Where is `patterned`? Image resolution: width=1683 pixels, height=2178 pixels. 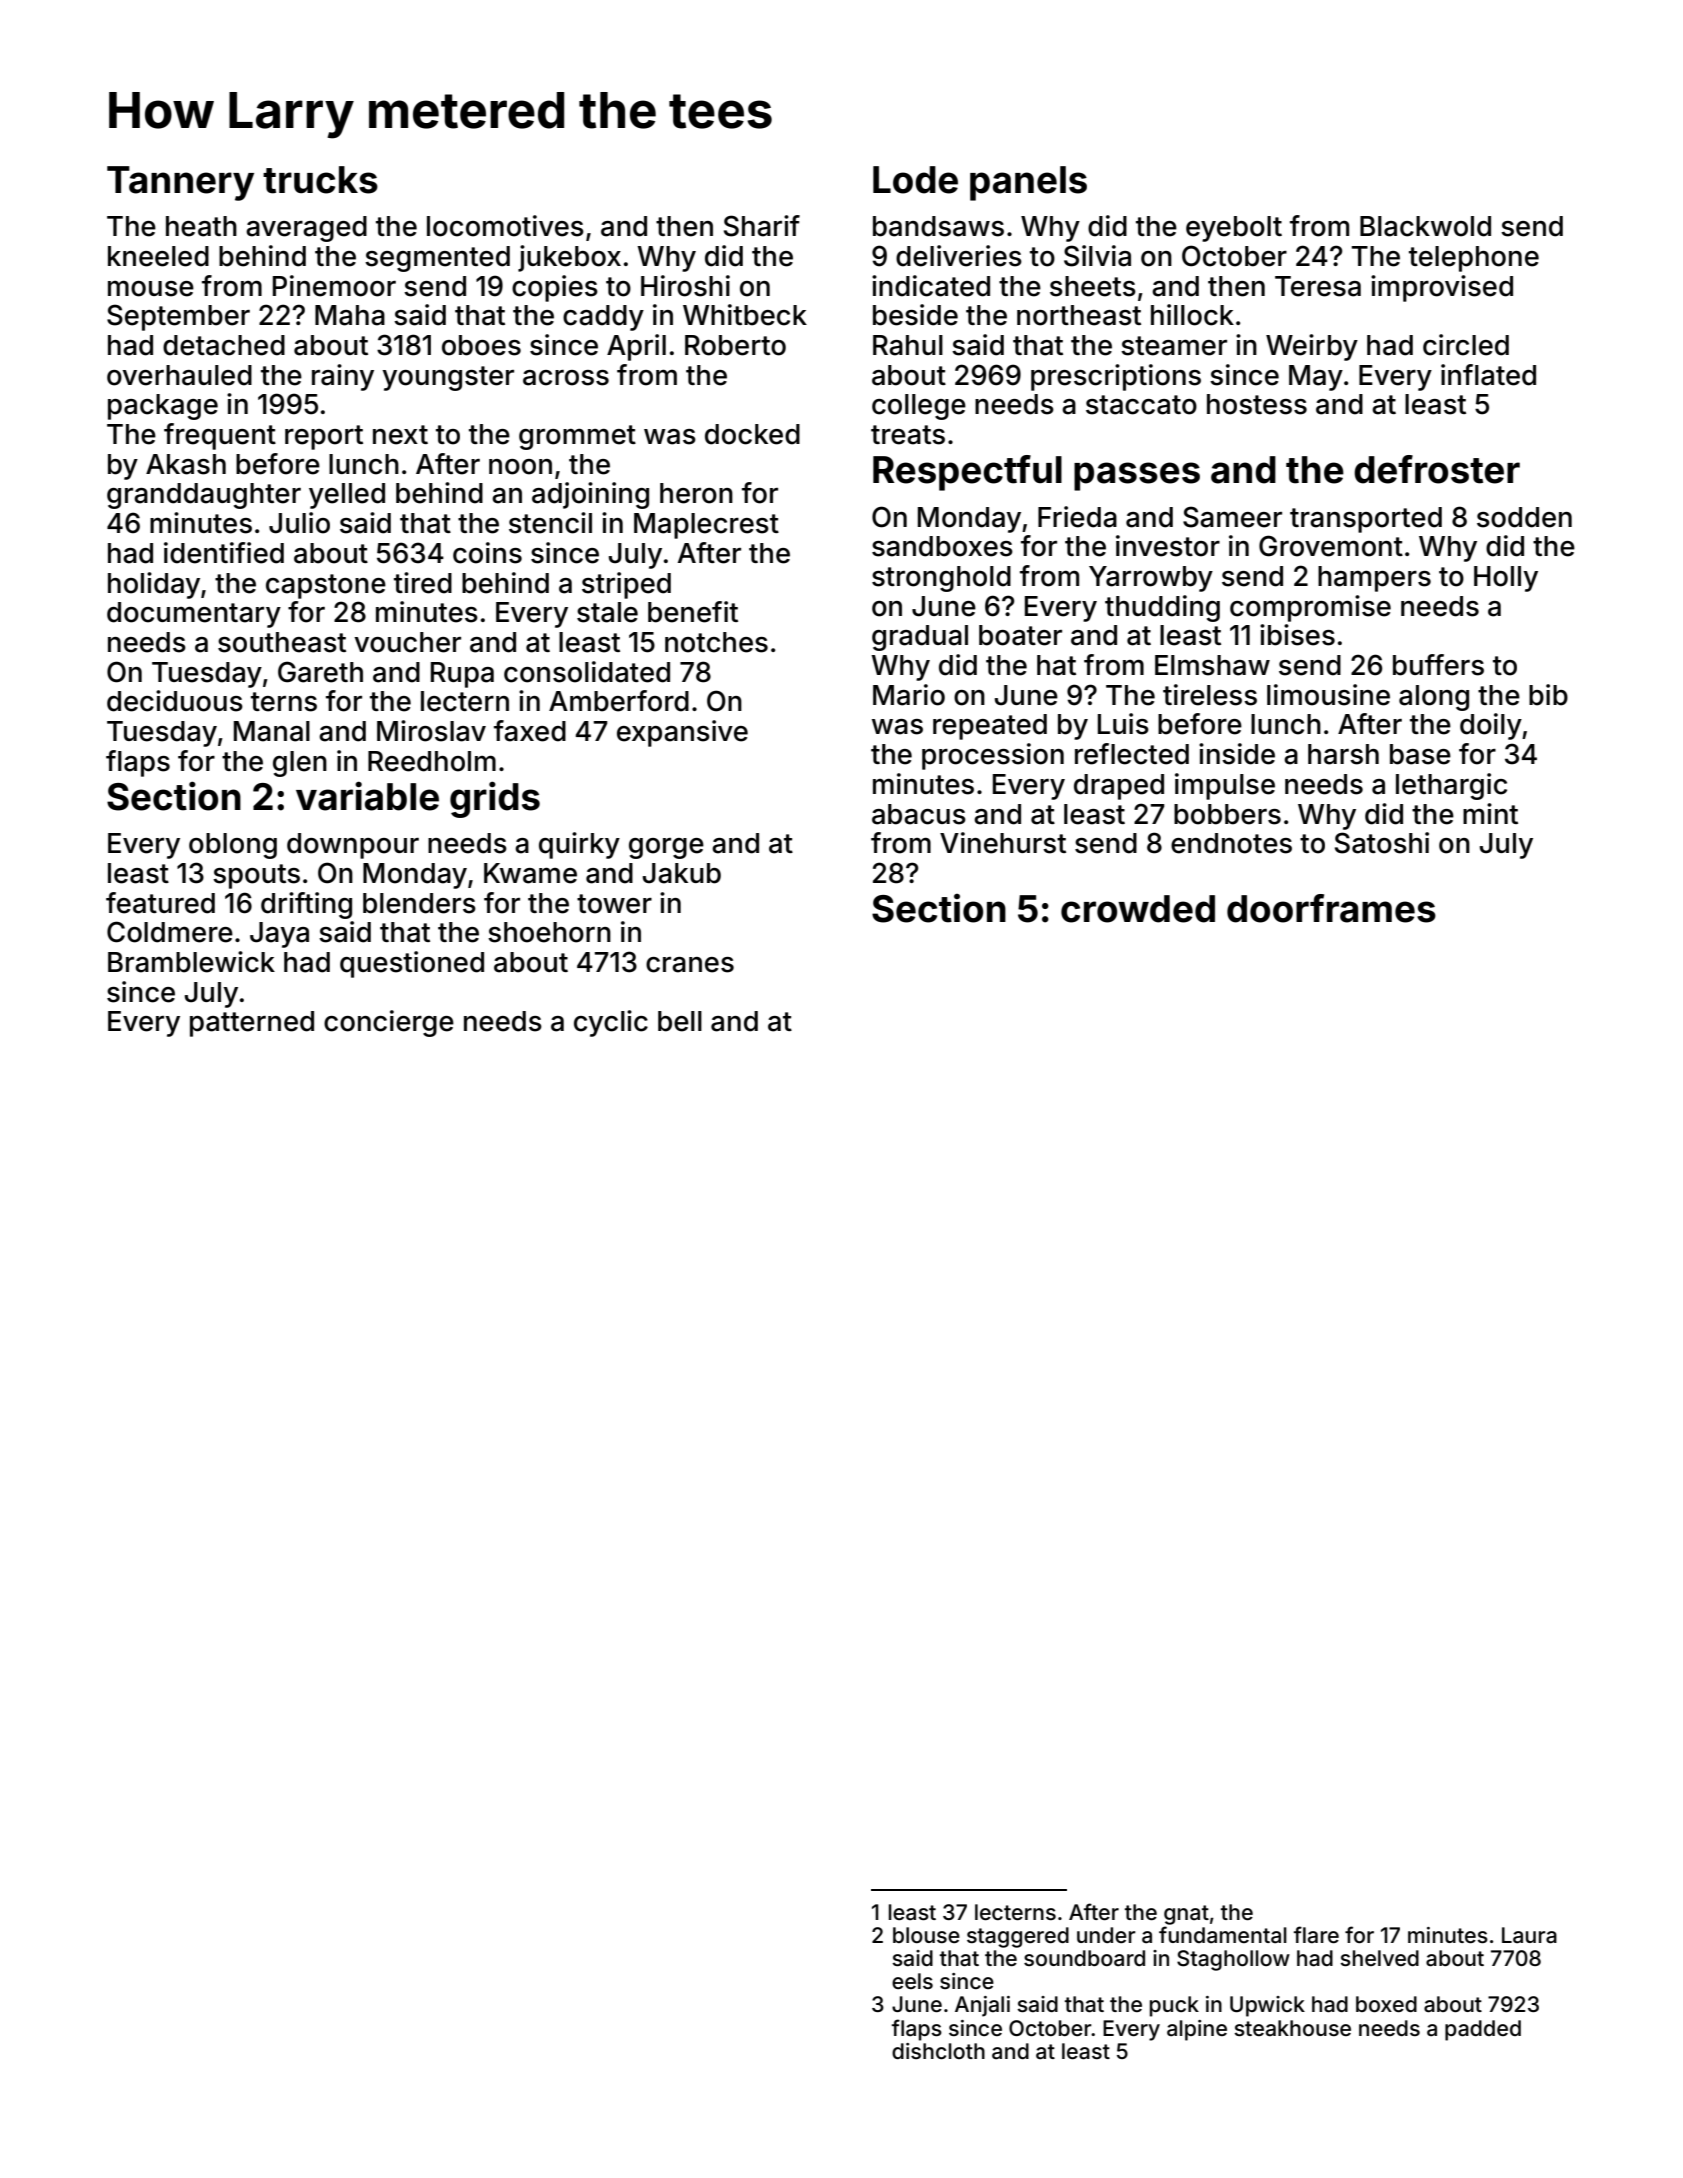
patterned is located at coordinates (252, 1024).
